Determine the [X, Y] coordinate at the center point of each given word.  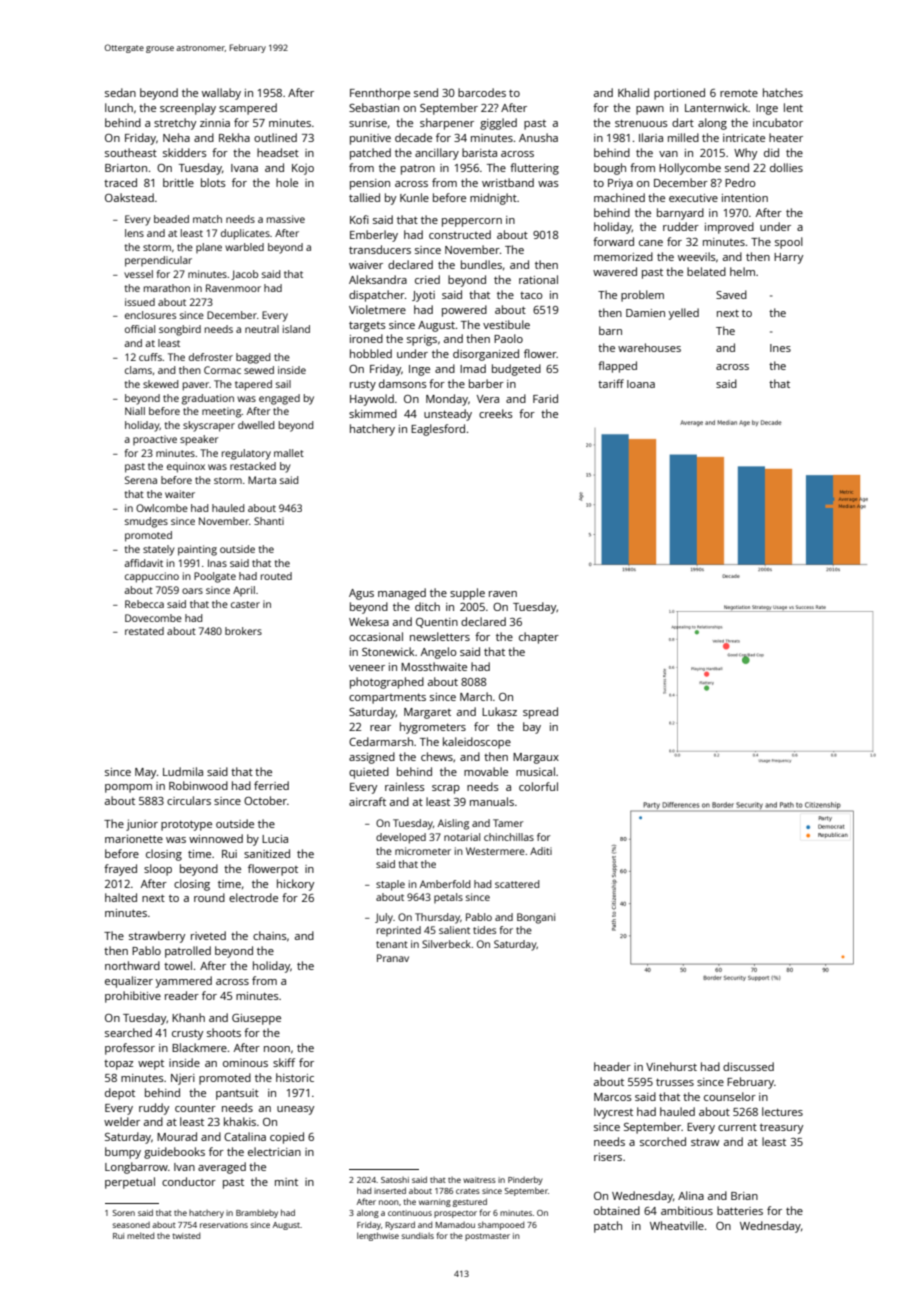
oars [192, 591]
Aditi [541, 851]
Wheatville [677, 1225]
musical [535, 771]
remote [739, 93]
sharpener [447, 124]
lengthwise [378, 1236]
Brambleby [257, 1214]
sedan [120, 92]
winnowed [216, 838]
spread [540, 713]
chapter [539, 638]
